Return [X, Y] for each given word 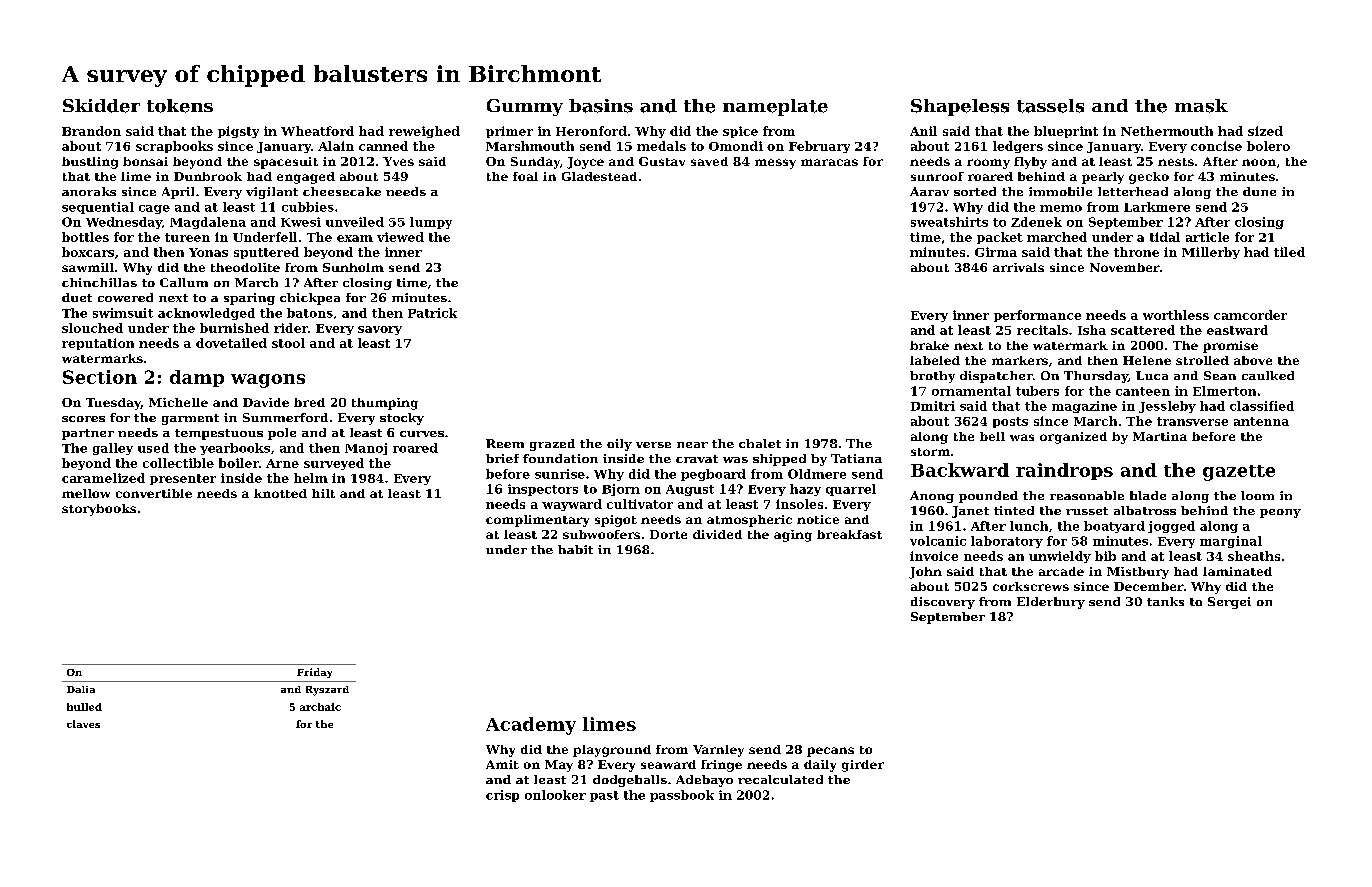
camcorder [1250, 315]
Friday [314, 673]
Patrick [432, 313]
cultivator [640, 504]
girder [863, 766]
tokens [180, 106]
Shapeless [960, 107]
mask [1201, 106]
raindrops [1064, 471]
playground [612, 751]
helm [311, 478]
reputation [98, 344]
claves [83, 724]
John [925, 573]
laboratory [1007, 542]
